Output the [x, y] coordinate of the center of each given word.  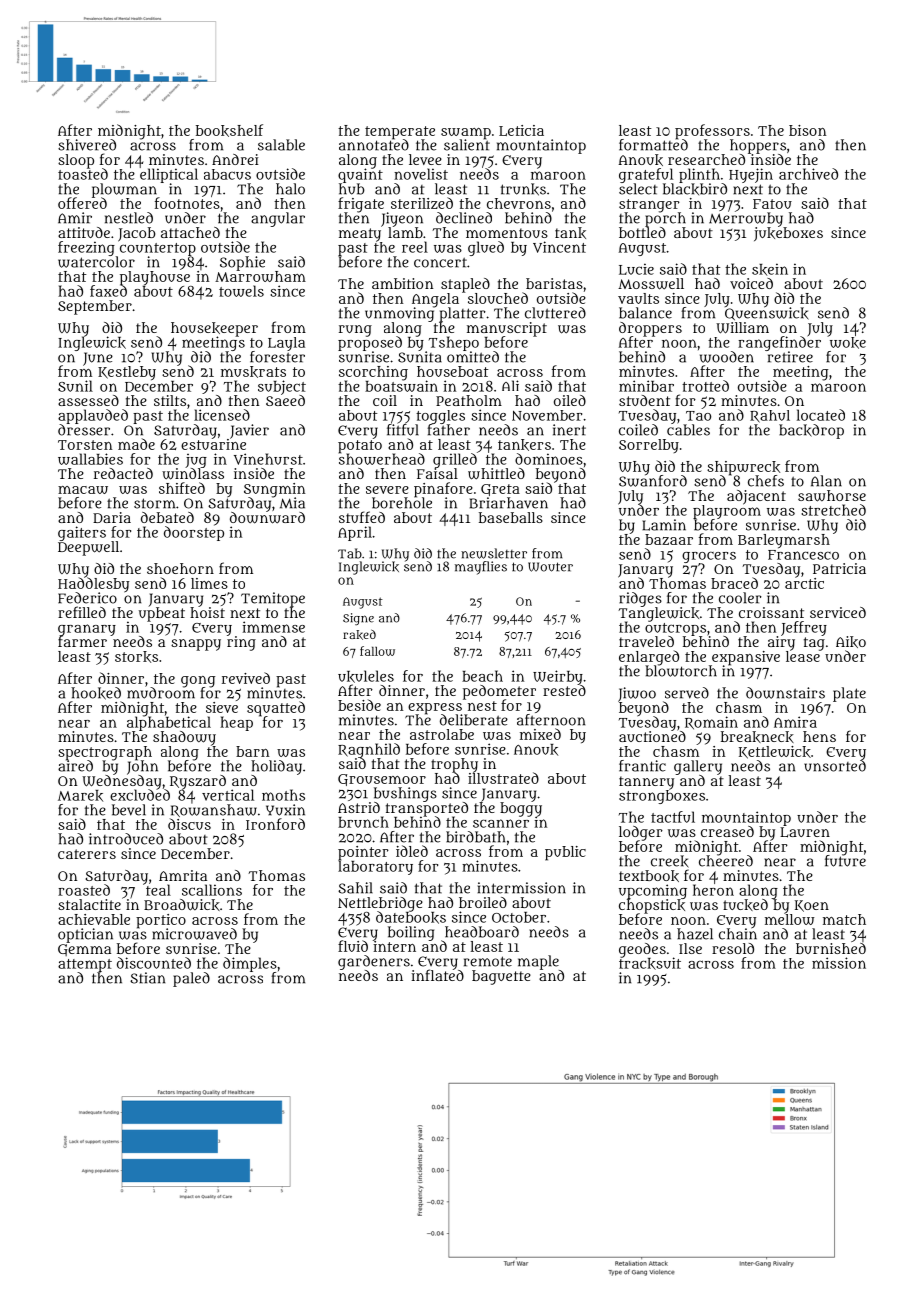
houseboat [453, 371]
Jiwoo [637, 694]
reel [415, 247]
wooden [727, 357]
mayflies [481, 568]
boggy [521, 809]
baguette [501, 977]
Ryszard [198, 782]
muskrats [253, 372]
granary [87, 630]
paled [191, 979]
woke [848, 343]
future [845, 861]
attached [190, 232]
